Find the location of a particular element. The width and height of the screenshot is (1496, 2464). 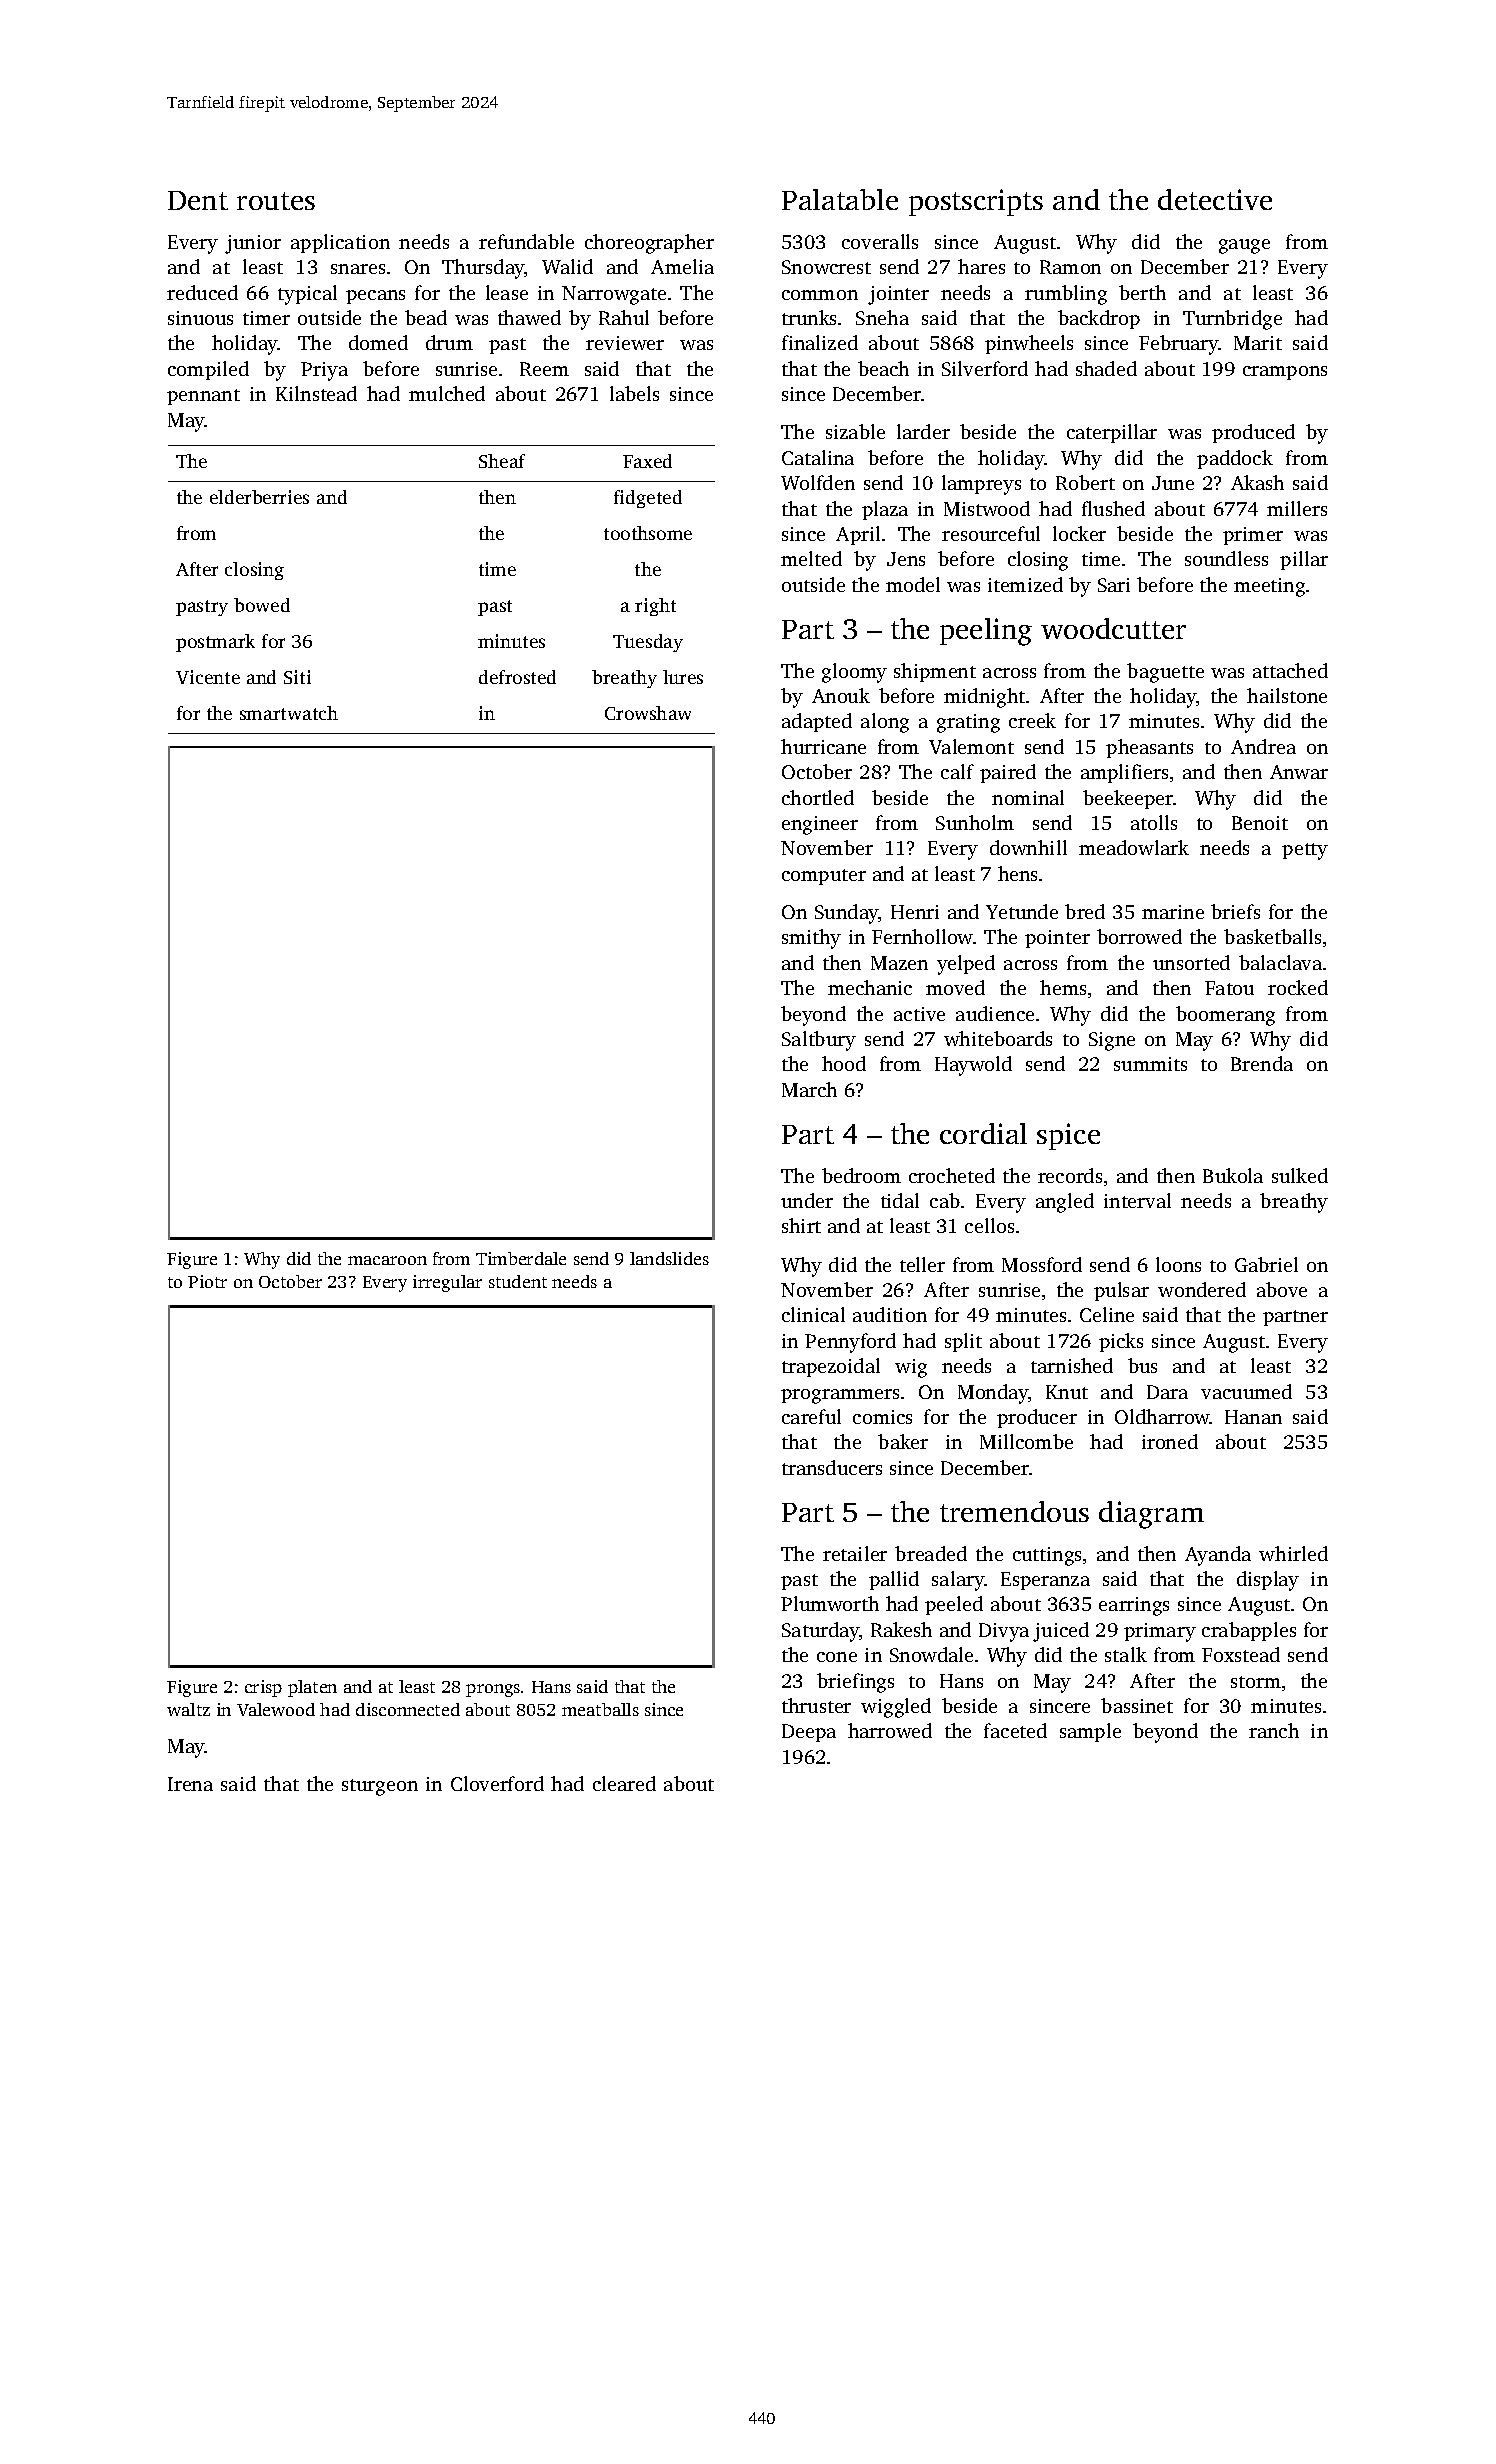

grating is located at coordinates (968, 723).
